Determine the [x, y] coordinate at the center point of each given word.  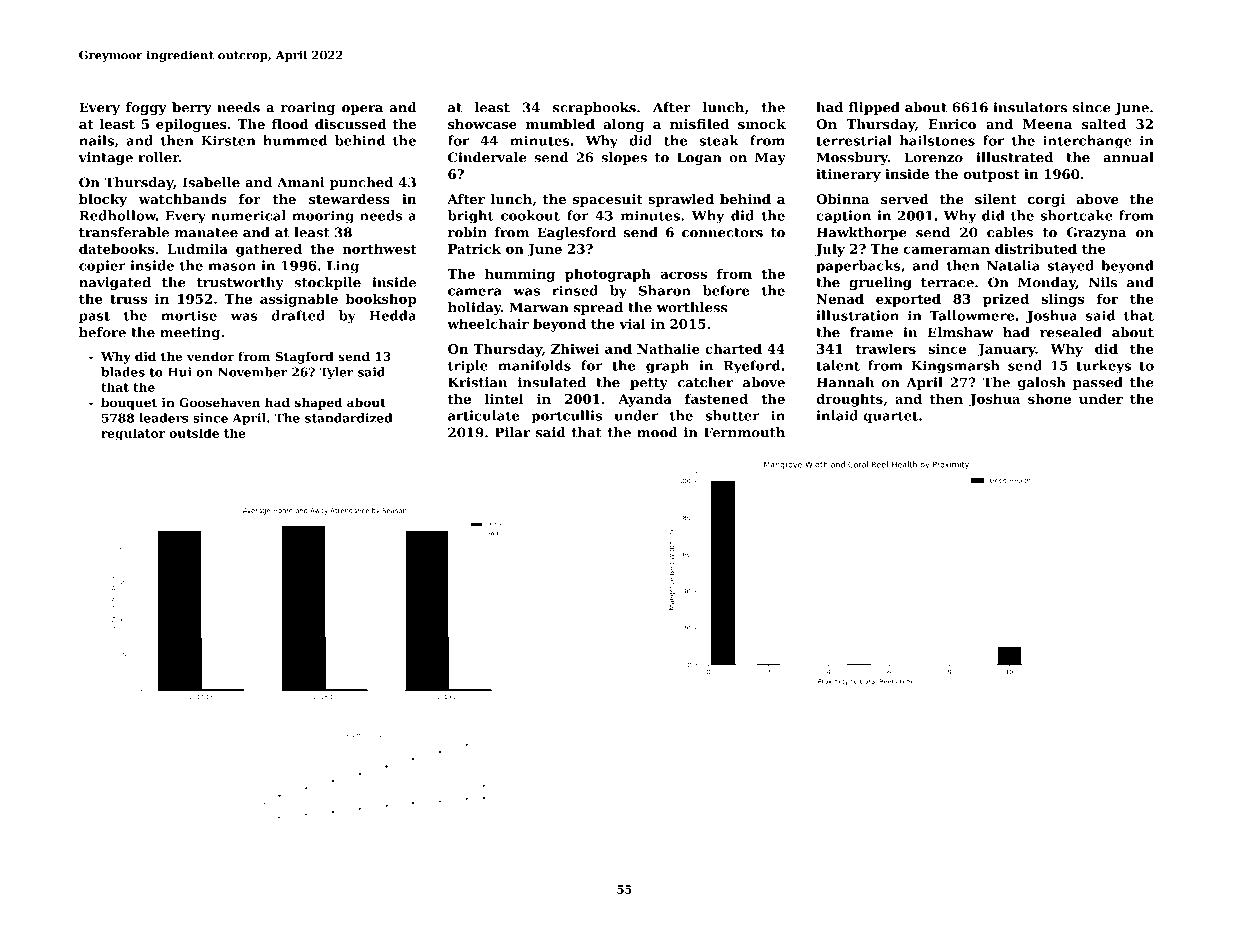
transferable [124, 232]
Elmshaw [961, 332]
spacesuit [607, 200]
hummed [295, 140]
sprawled [681, 200]
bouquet [129, 404]
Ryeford [752, 367]
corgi [1046, 200]
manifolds [534, 365]
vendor [210, 356]
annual [1128, 157]
